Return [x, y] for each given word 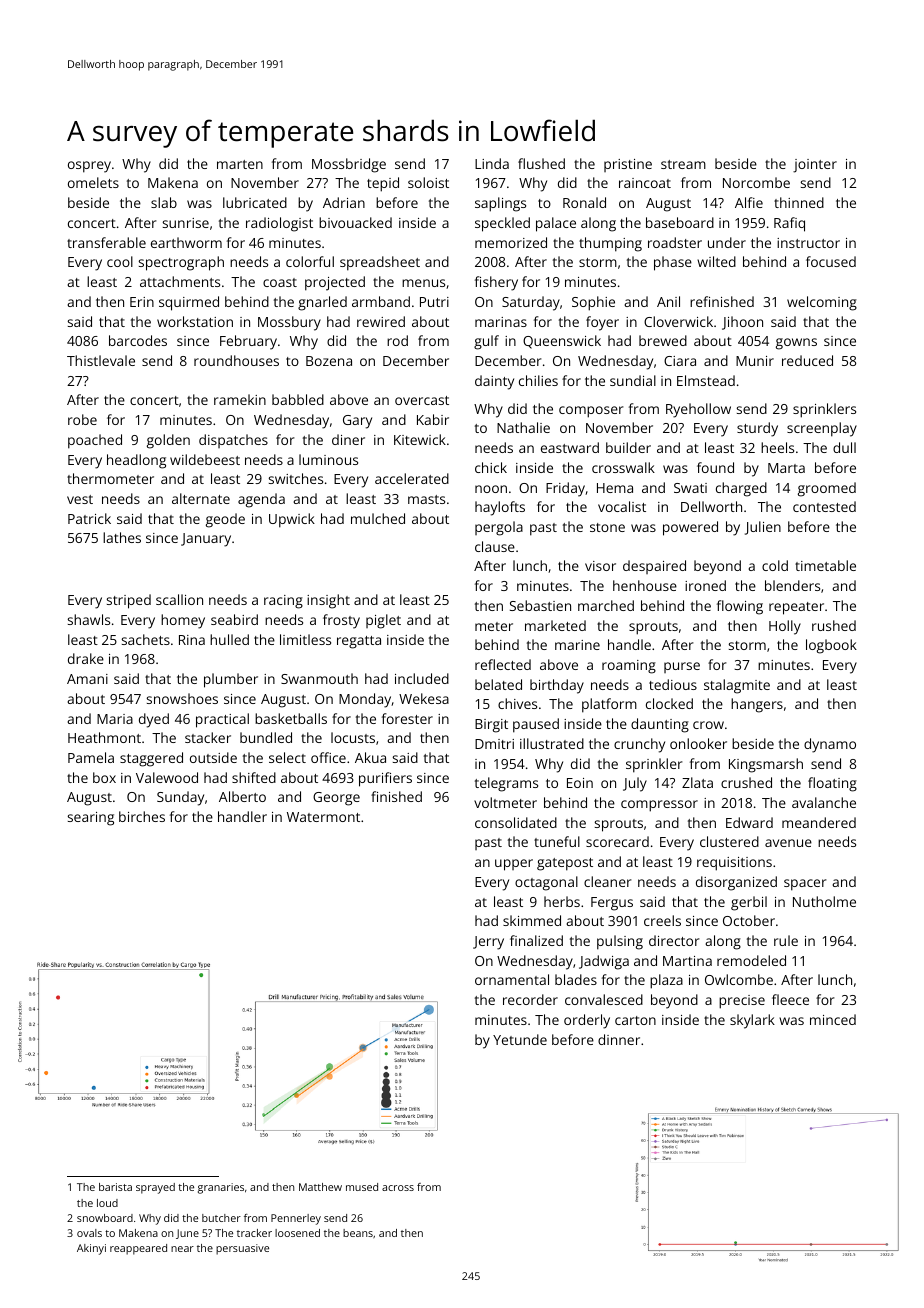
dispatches [233, 441]
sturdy [757, 429]
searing [91, 819]
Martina [687, 961]
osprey [89, 167]
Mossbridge [349, 165]
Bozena [329, 361]
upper [514, 865]
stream [683, 164]
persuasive [242, 1249]
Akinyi [91, 1249]
